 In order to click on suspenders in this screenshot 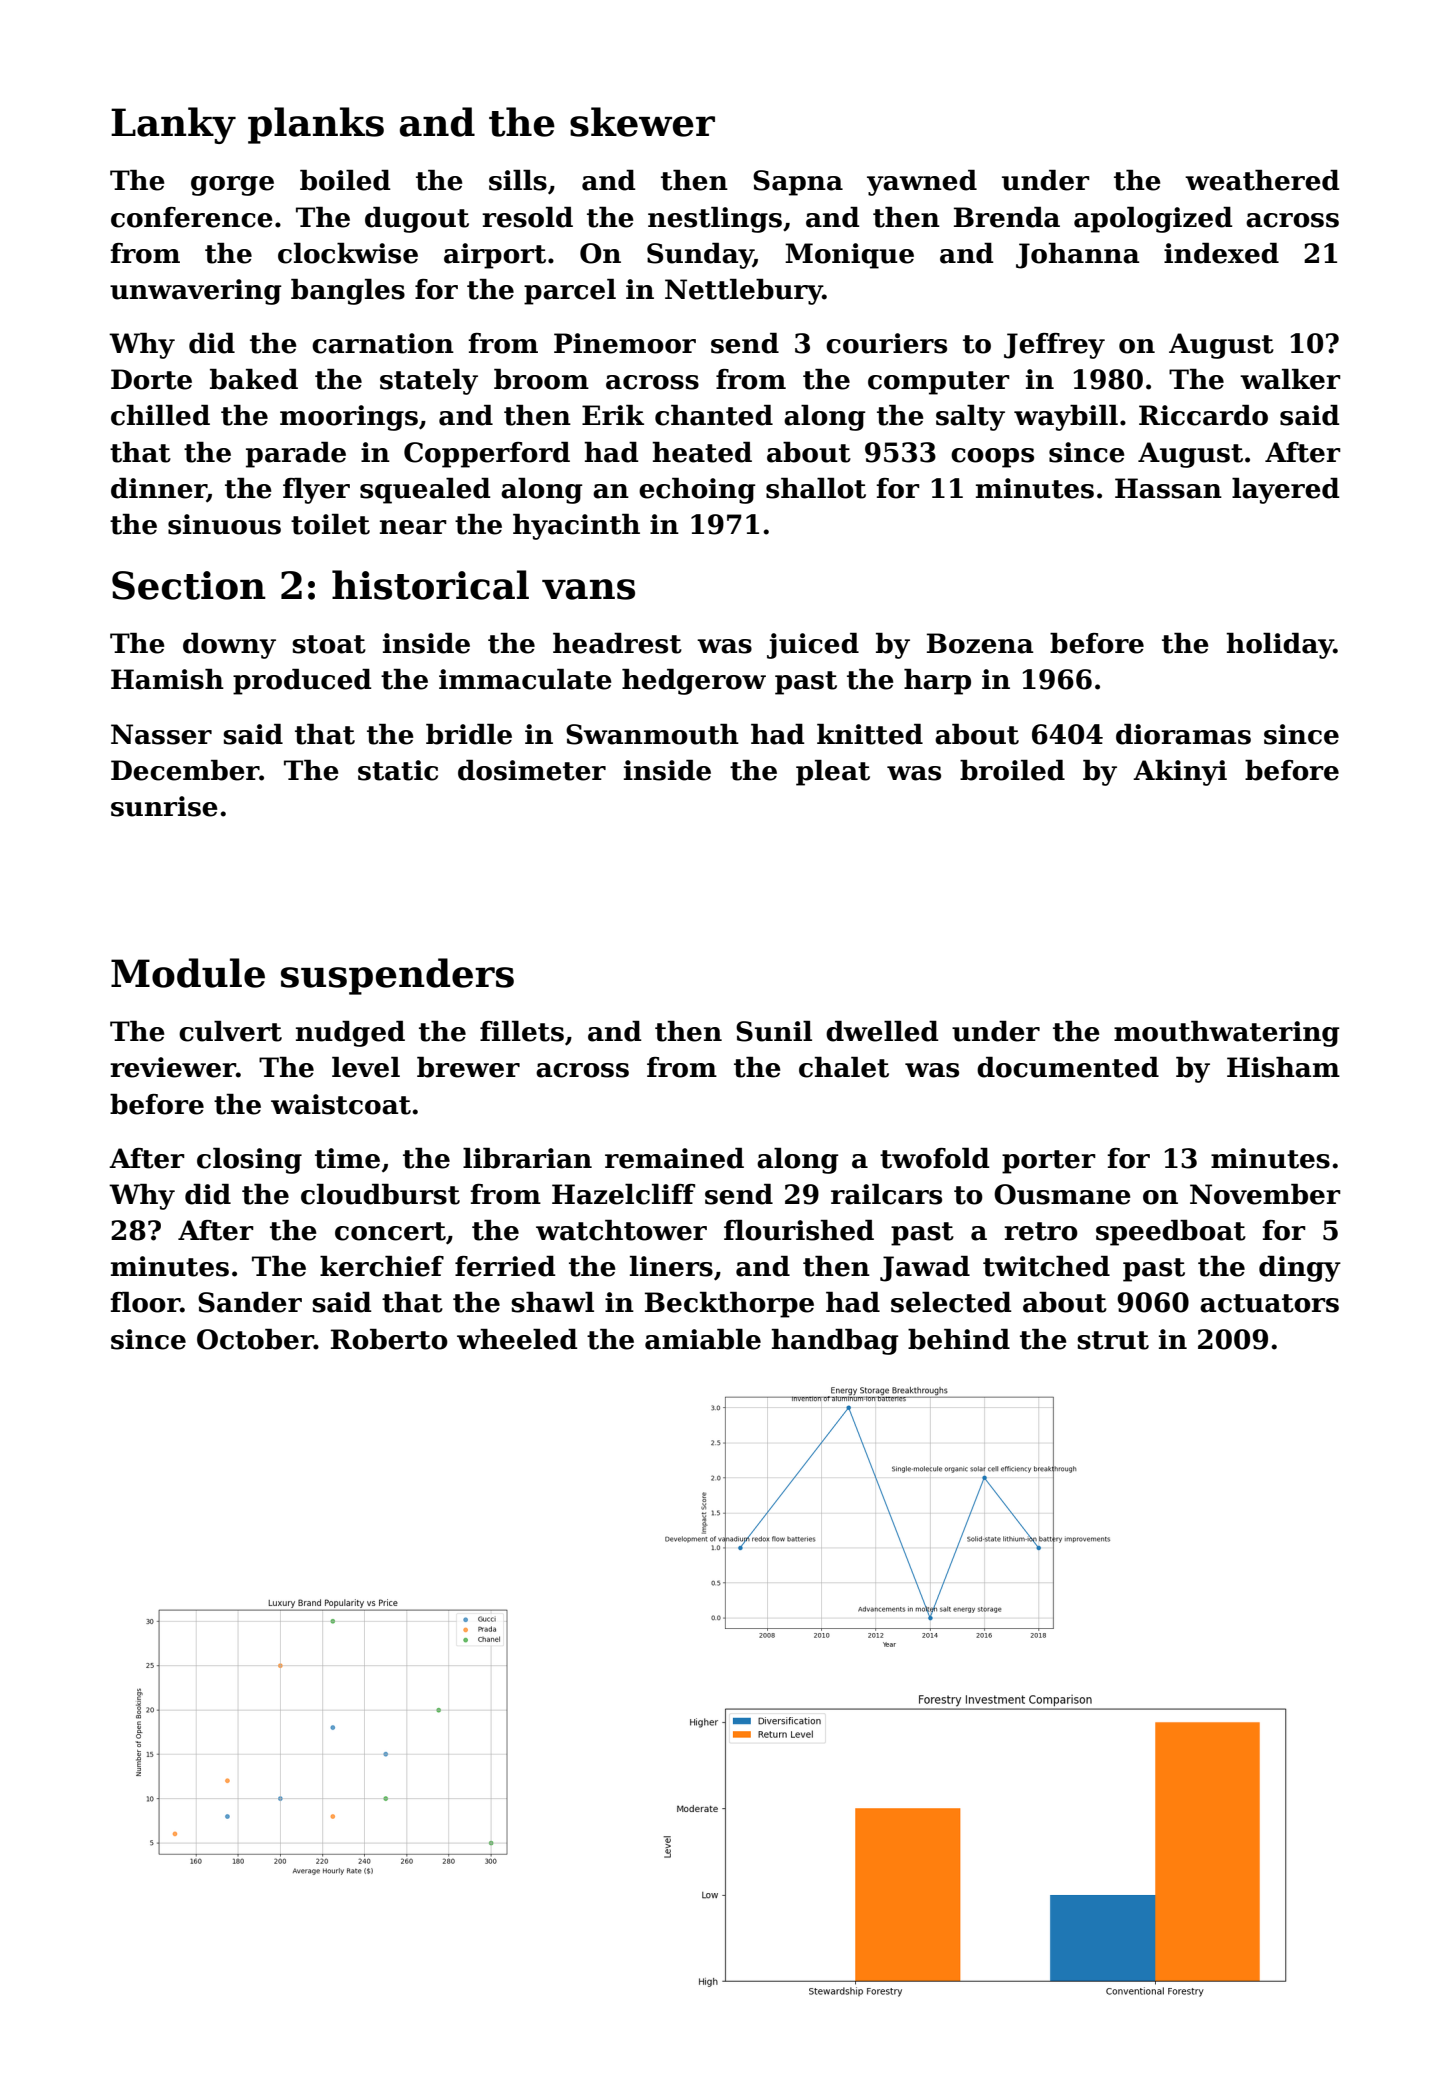, I will do `click(397, 976)`.
